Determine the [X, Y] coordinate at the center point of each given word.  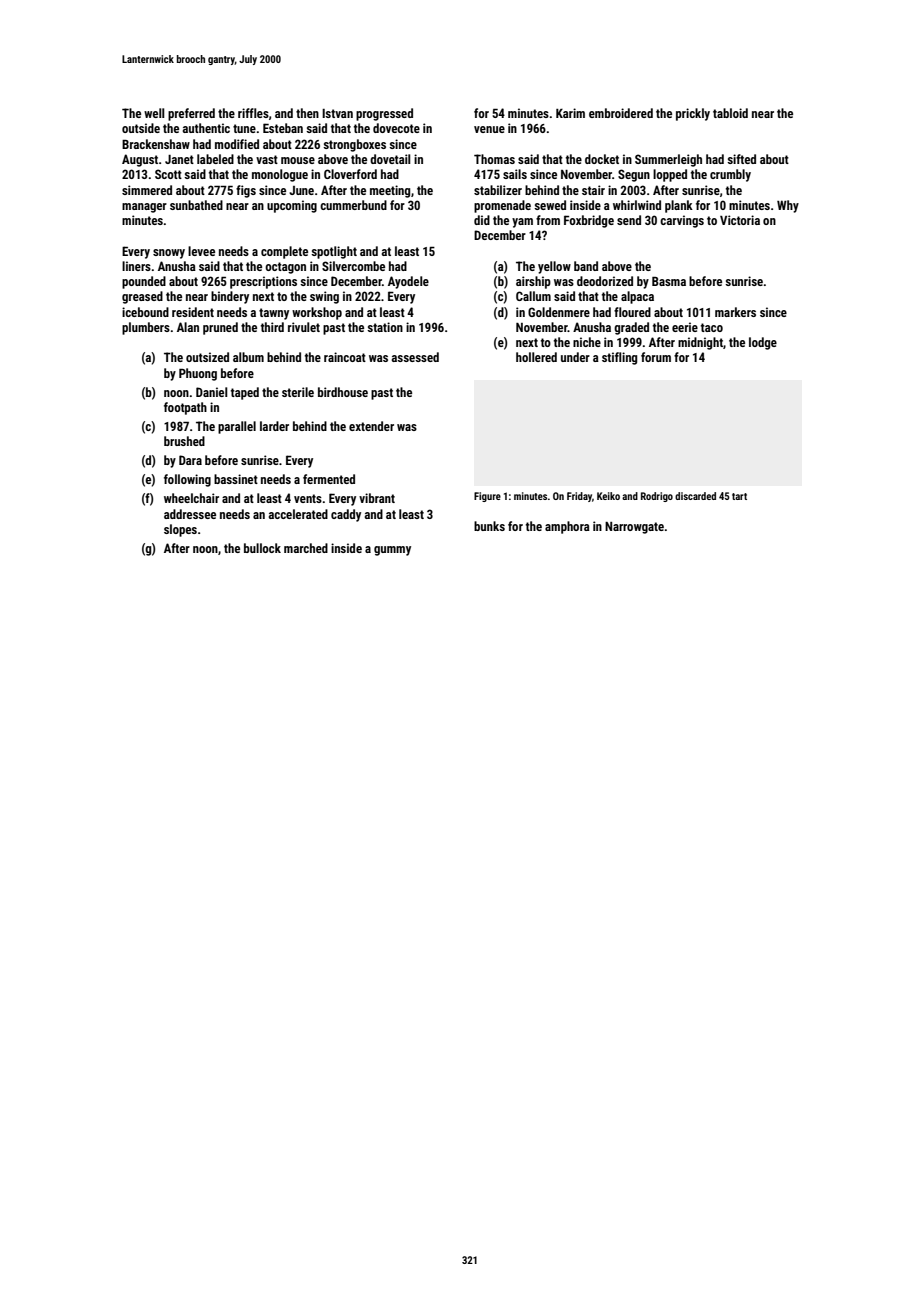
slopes [180, 530]
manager [144, 208]
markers [735, 312]
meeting [390, 191]
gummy [392, 551]
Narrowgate [634, 528]
